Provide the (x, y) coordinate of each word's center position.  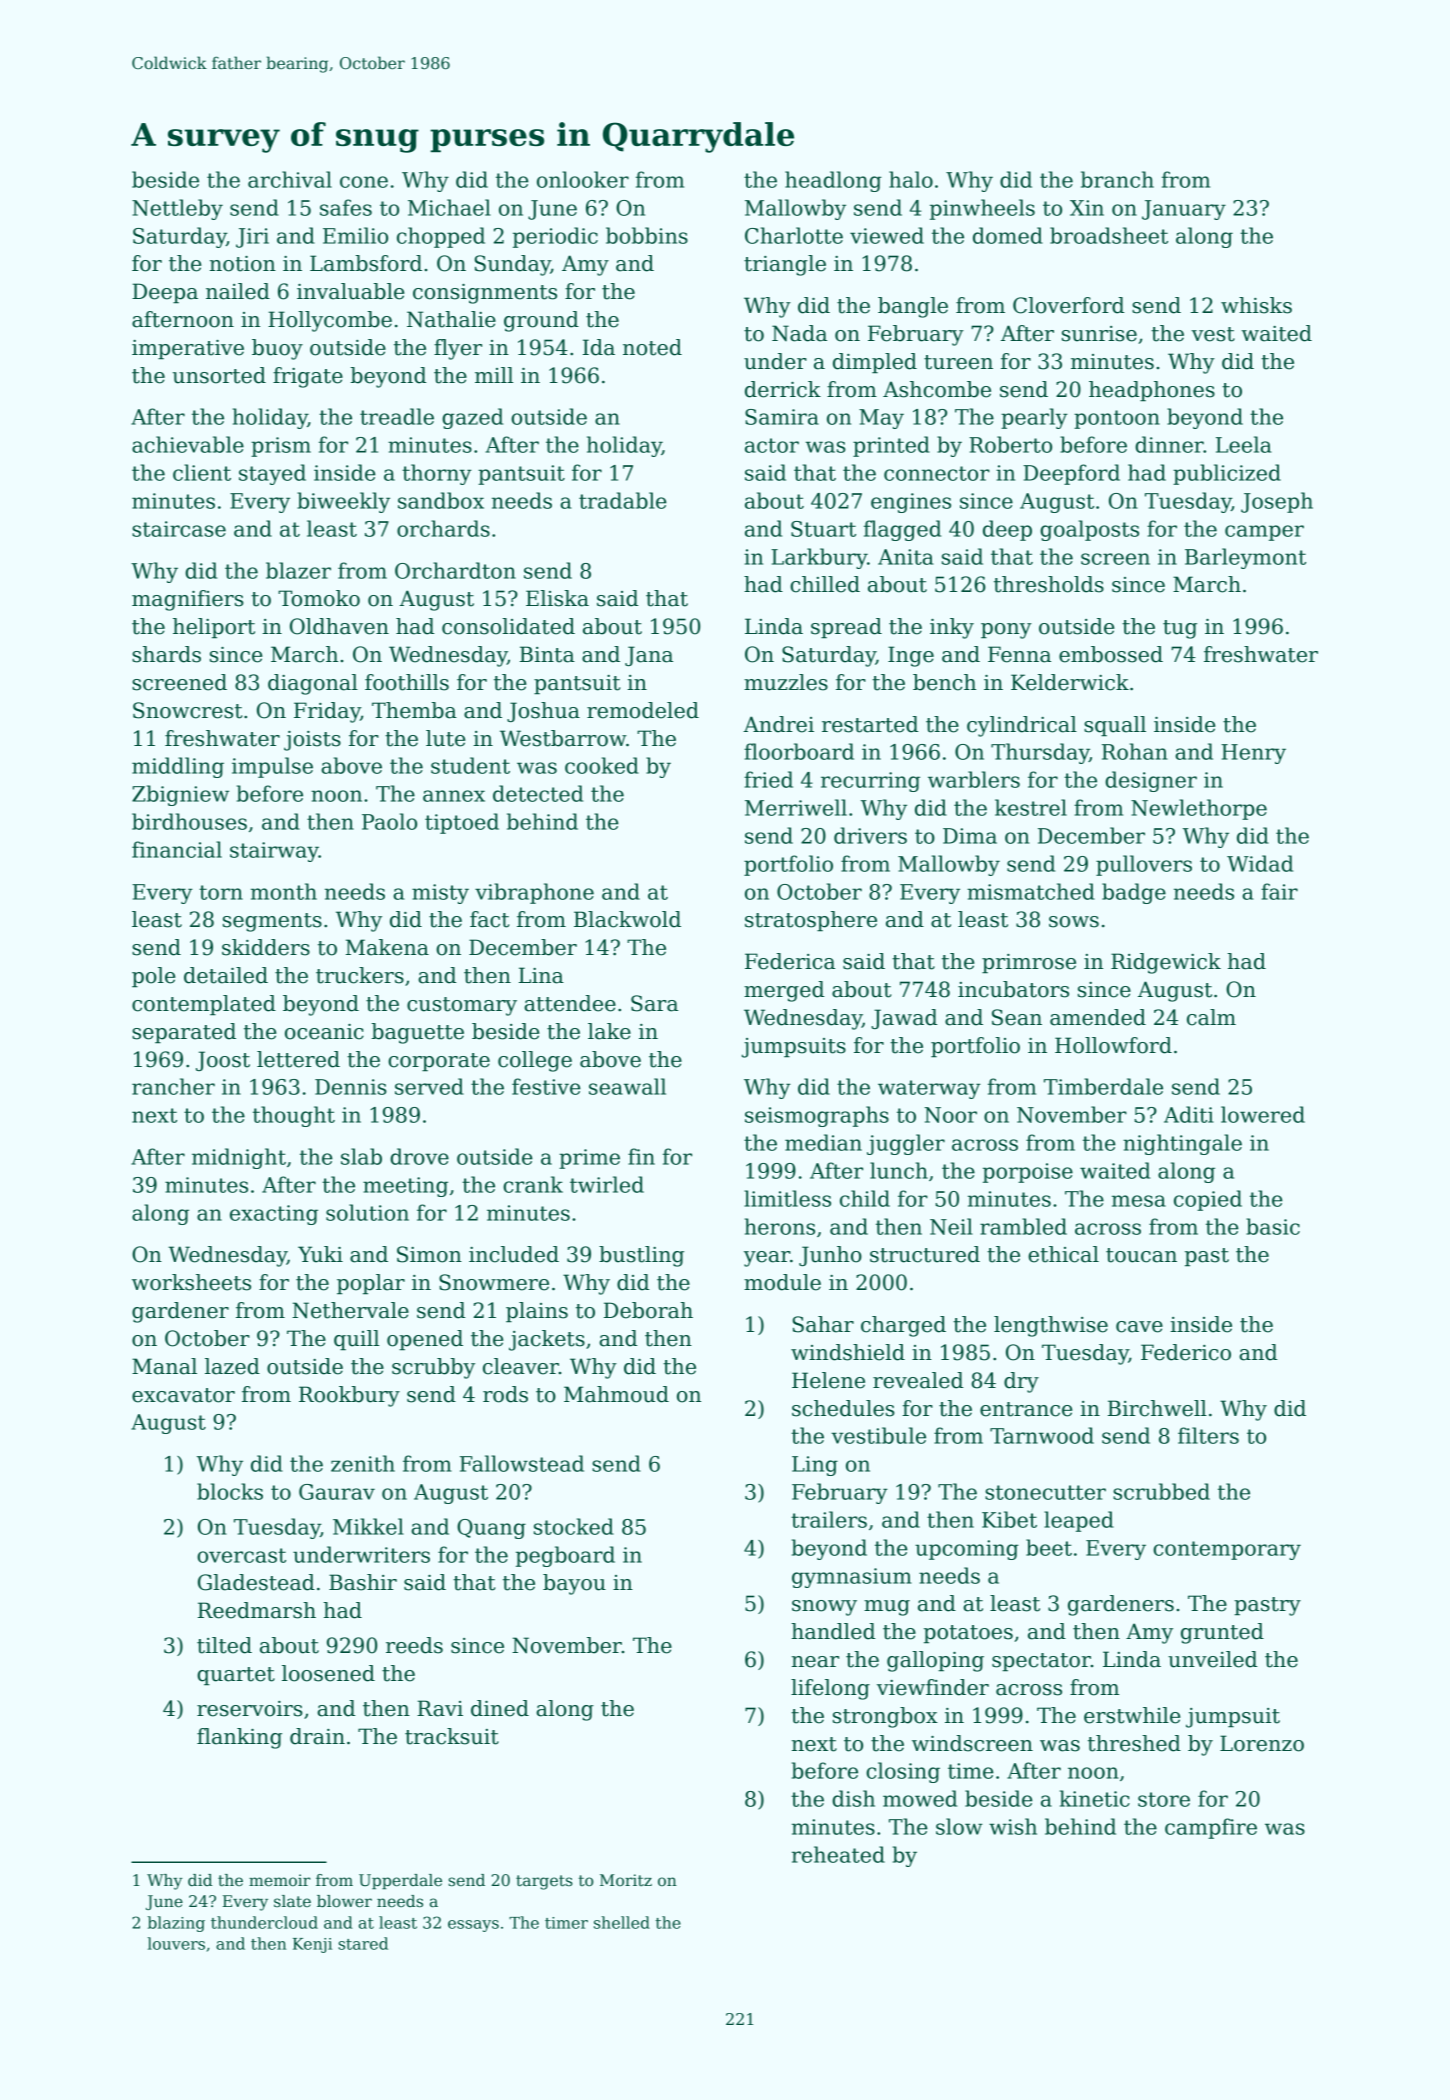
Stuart (823, 529)
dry (1021, 1382)
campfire (1211, 1828)
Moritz (626, 1880)
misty (440, 894)
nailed (238, 291)
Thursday (1040, 753)
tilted (224, 1645)
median (823, 1142)
